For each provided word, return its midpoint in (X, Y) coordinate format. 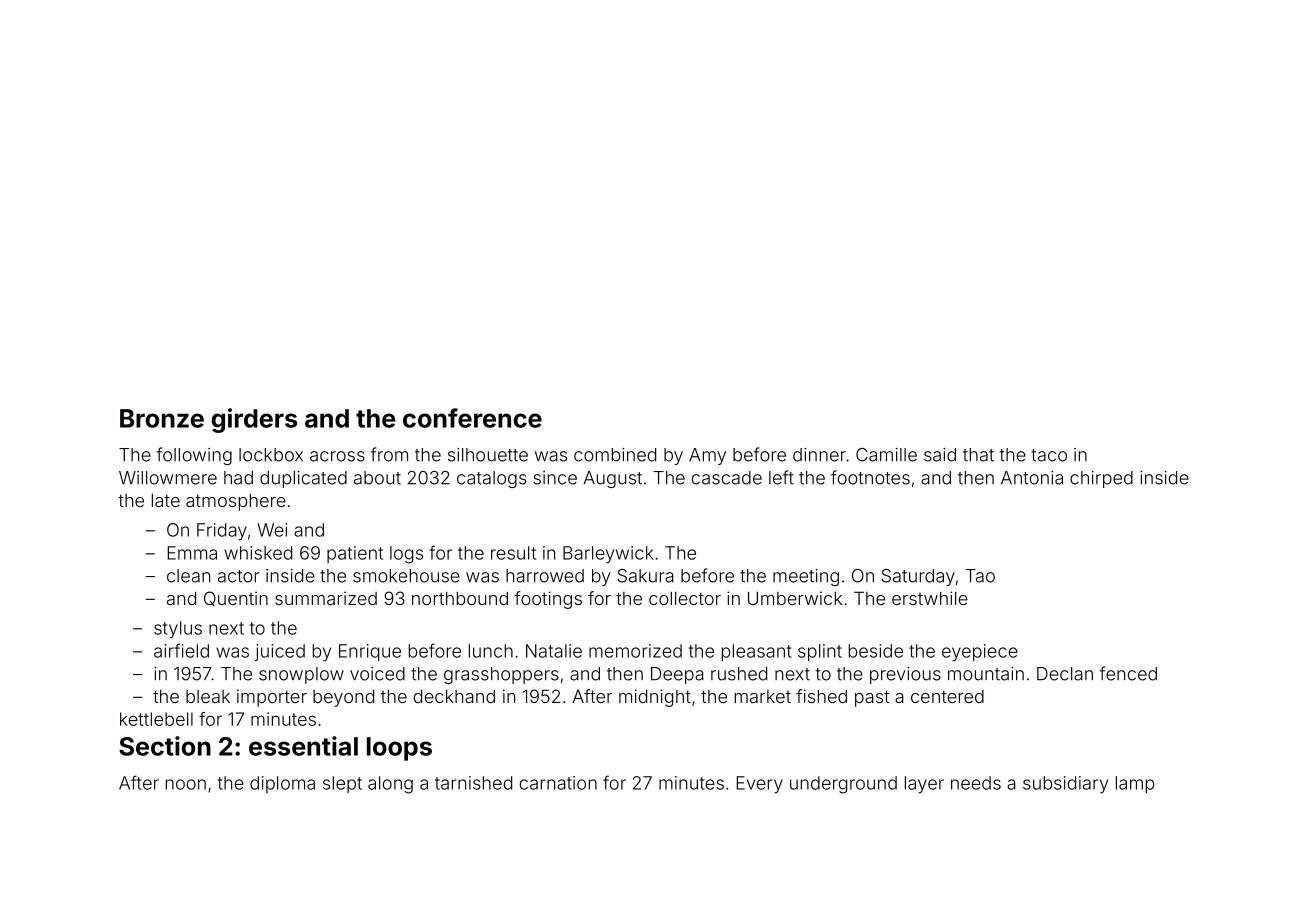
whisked (258, 553)
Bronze (162, 418)
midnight (655, 698)
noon (186, 784)
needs (976, 783)
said (940, 455)
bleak (208, 696)
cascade (727, 478)
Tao (980, 576)
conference (472, 418)
